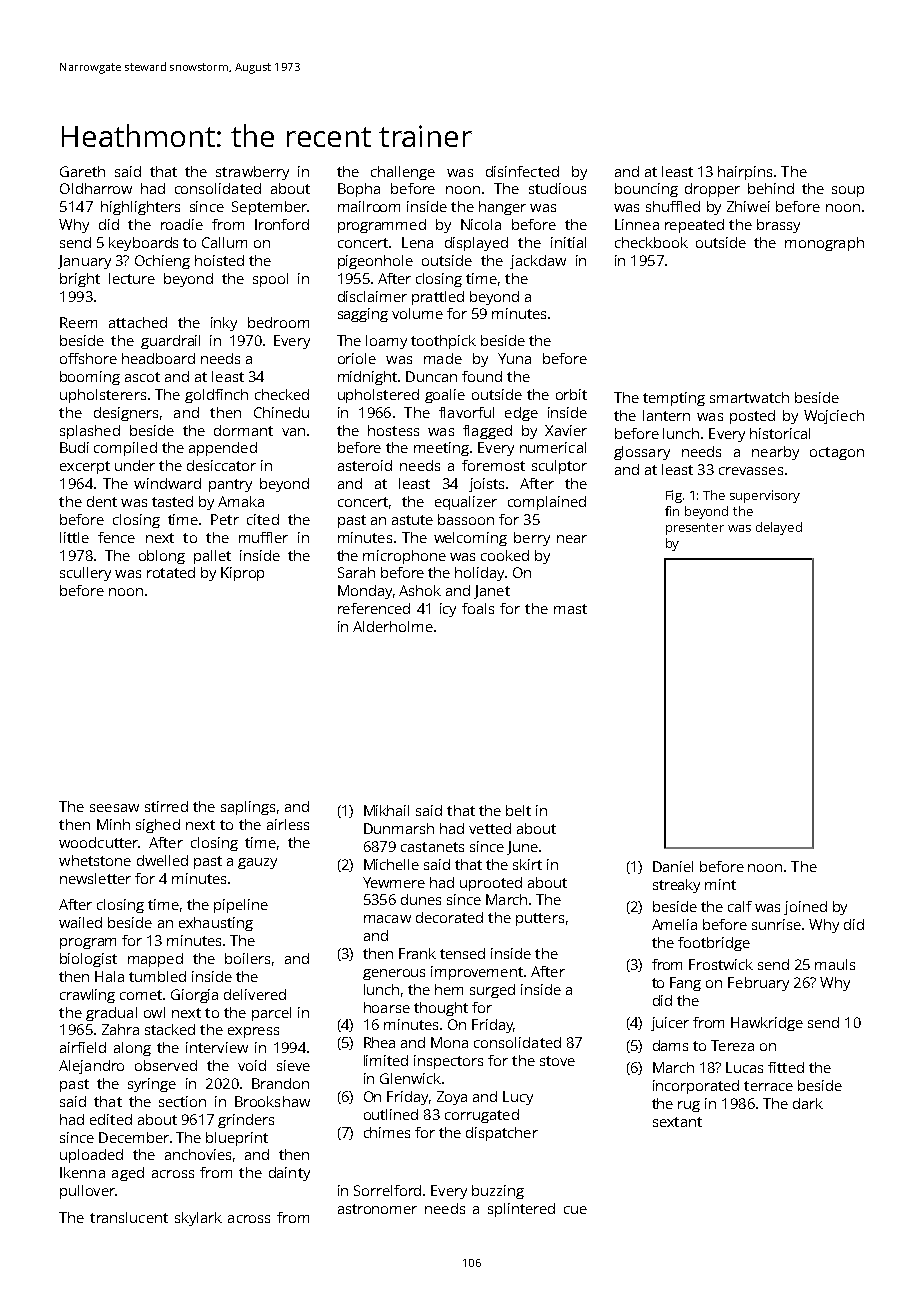 The image size is (924, 1308). I want to click on mast, so click(570, 609).
